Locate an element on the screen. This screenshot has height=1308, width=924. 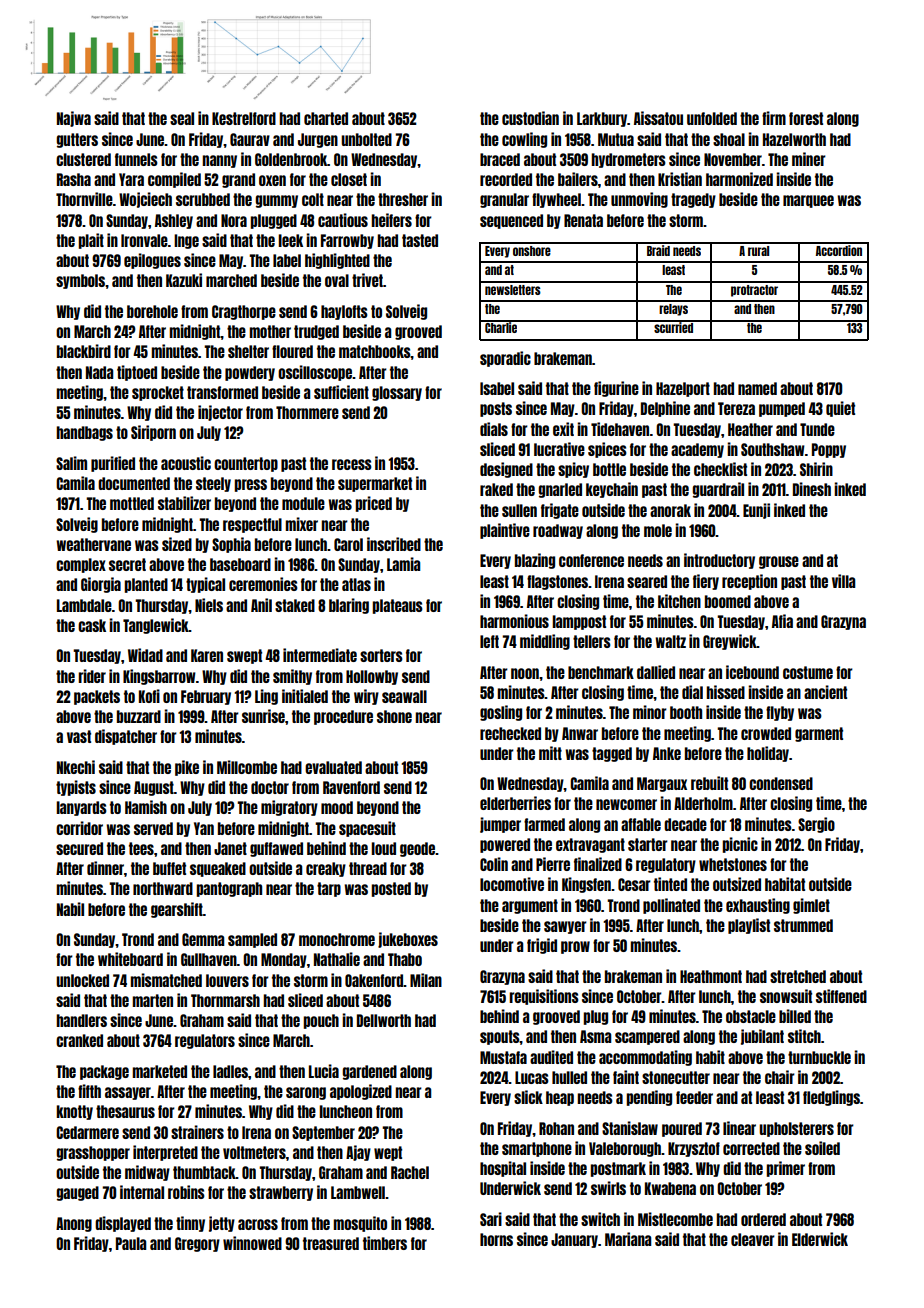
Delphine is located at coordinates (665, 409).
